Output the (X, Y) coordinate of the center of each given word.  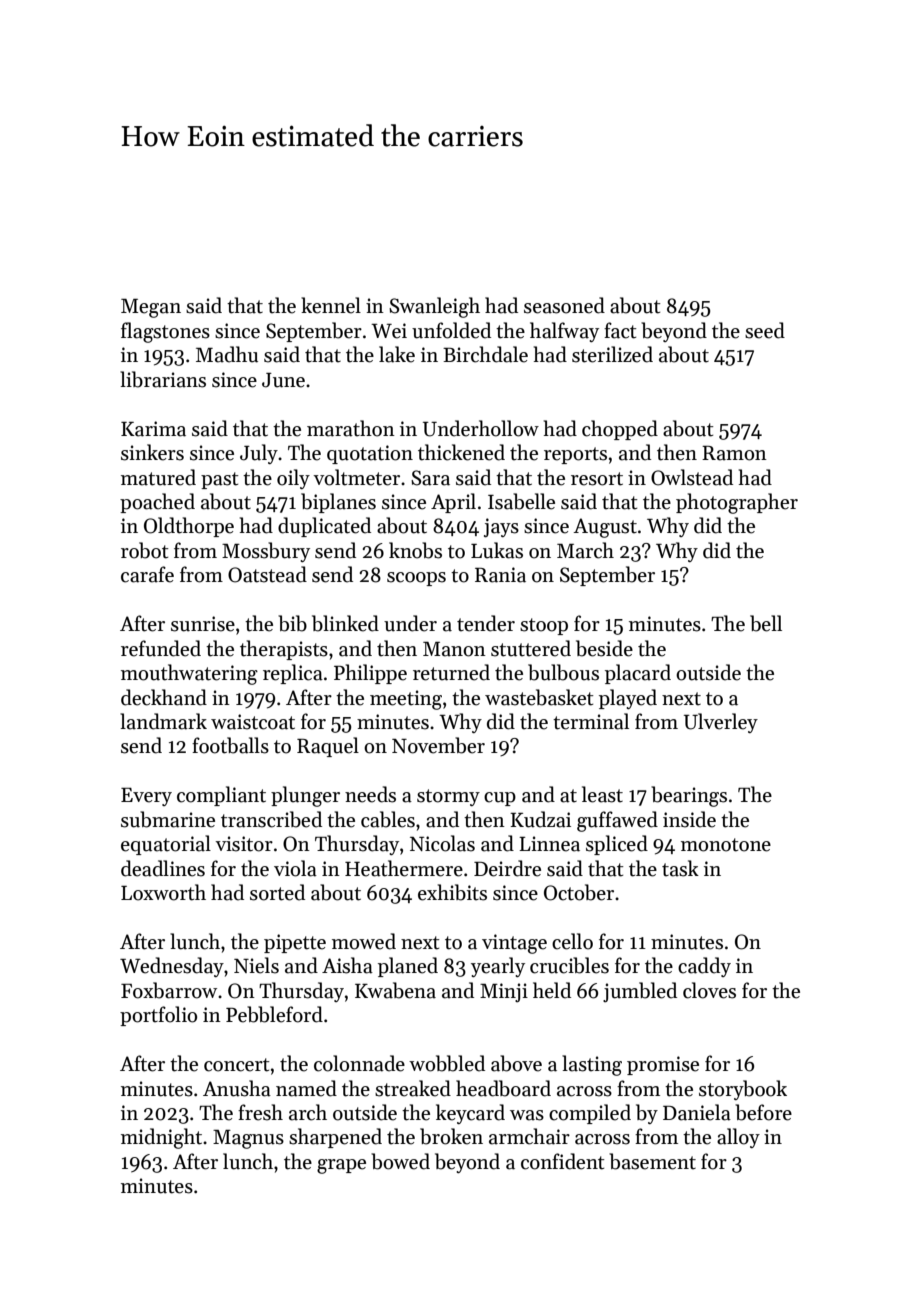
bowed (400, 1161)
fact (620, 330)
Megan (151, 308)
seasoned (564, 305)
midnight (161, 1138)
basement (652, 1161)
